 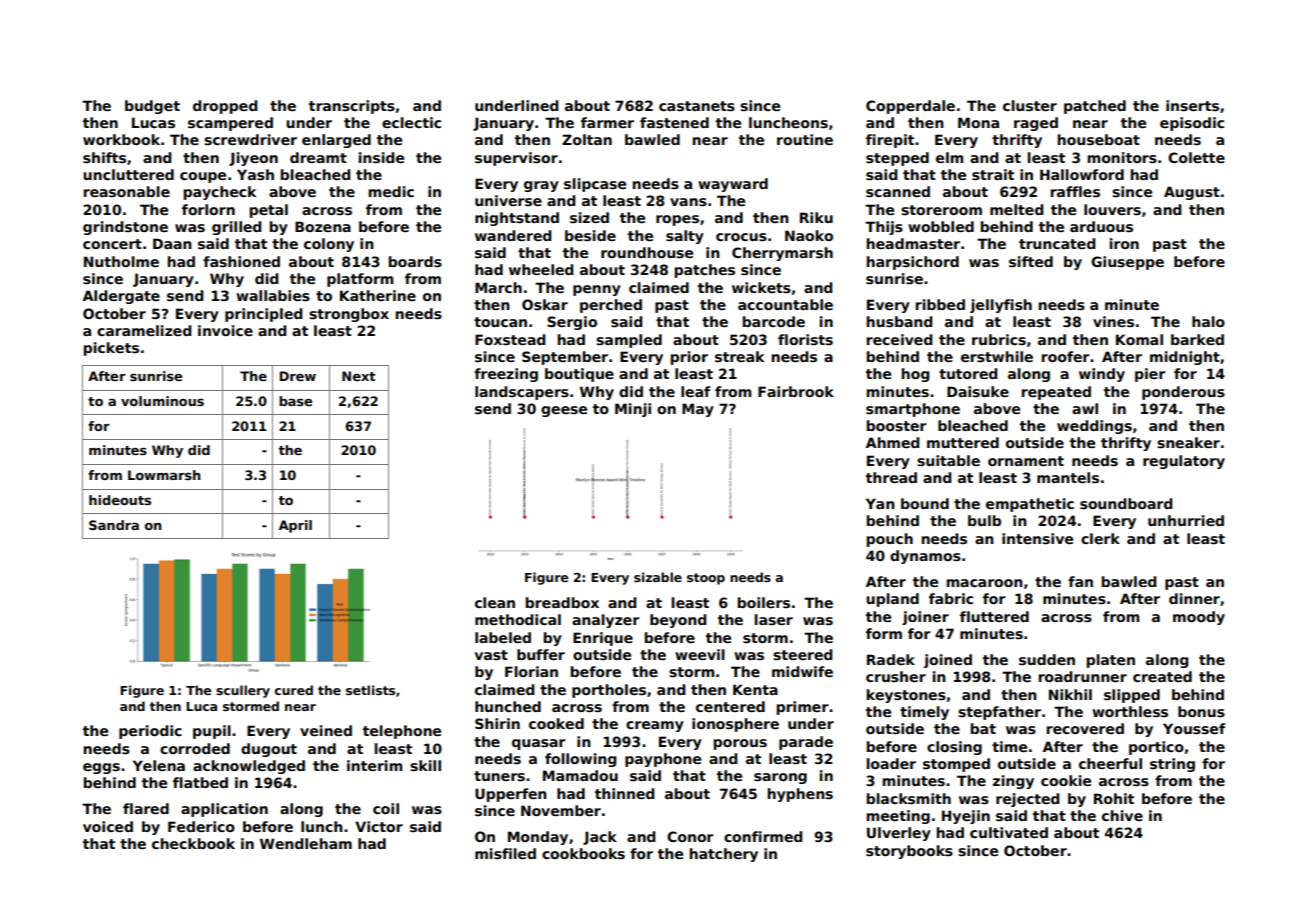 What do you see at coordinates (583, 853) in the page?
I see `cookbooks` at bounding box center [583, 853].
